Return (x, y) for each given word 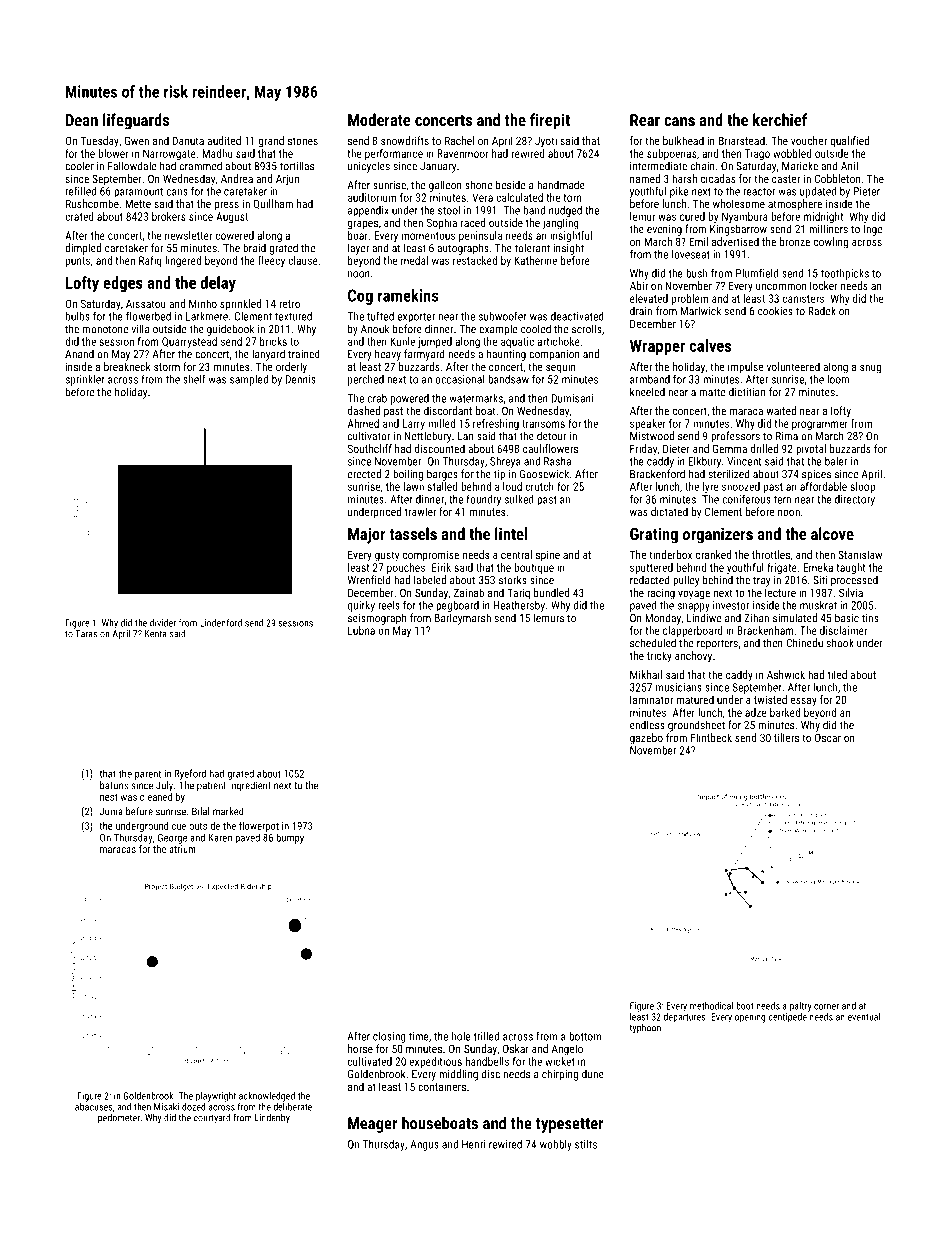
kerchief (780, 119)
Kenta (156, 634)
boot (745, 1006)
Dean (82, 120)
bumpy (290, 838)
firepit (550, 121)
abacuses (94, 1107)
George (172, 839)
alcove (832, 533)
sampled (249, 380)
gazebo (646, 739)
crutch (540, 486)
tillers (786, 737)
